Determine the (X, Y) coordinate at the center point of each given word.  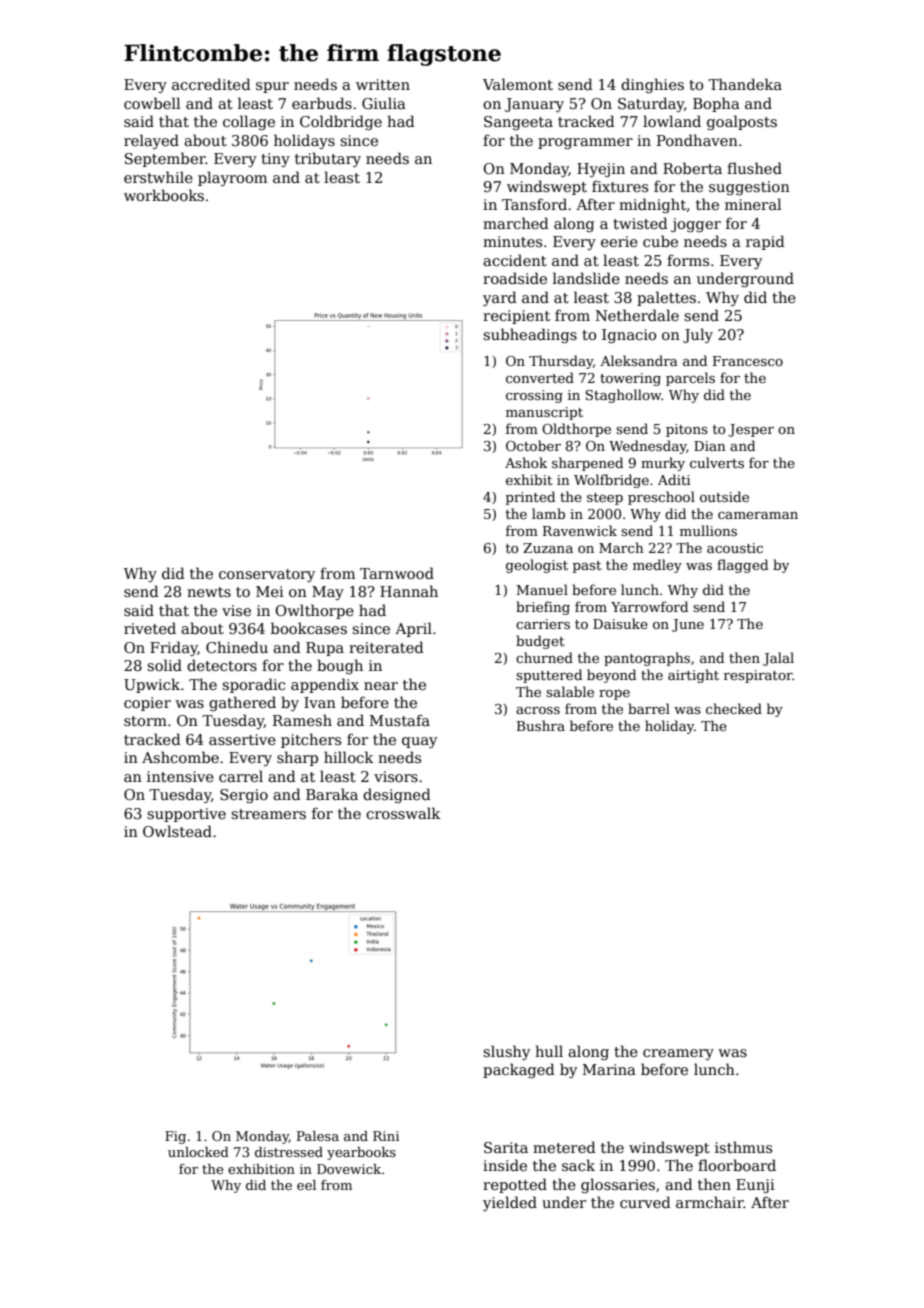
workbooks (164, 195)
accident (515, 260)
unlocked (198, 1152)
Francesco (748, 361)
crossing (534, 396)
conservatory (267, 575)
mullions (708, 530)
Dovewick (349, 1169)
